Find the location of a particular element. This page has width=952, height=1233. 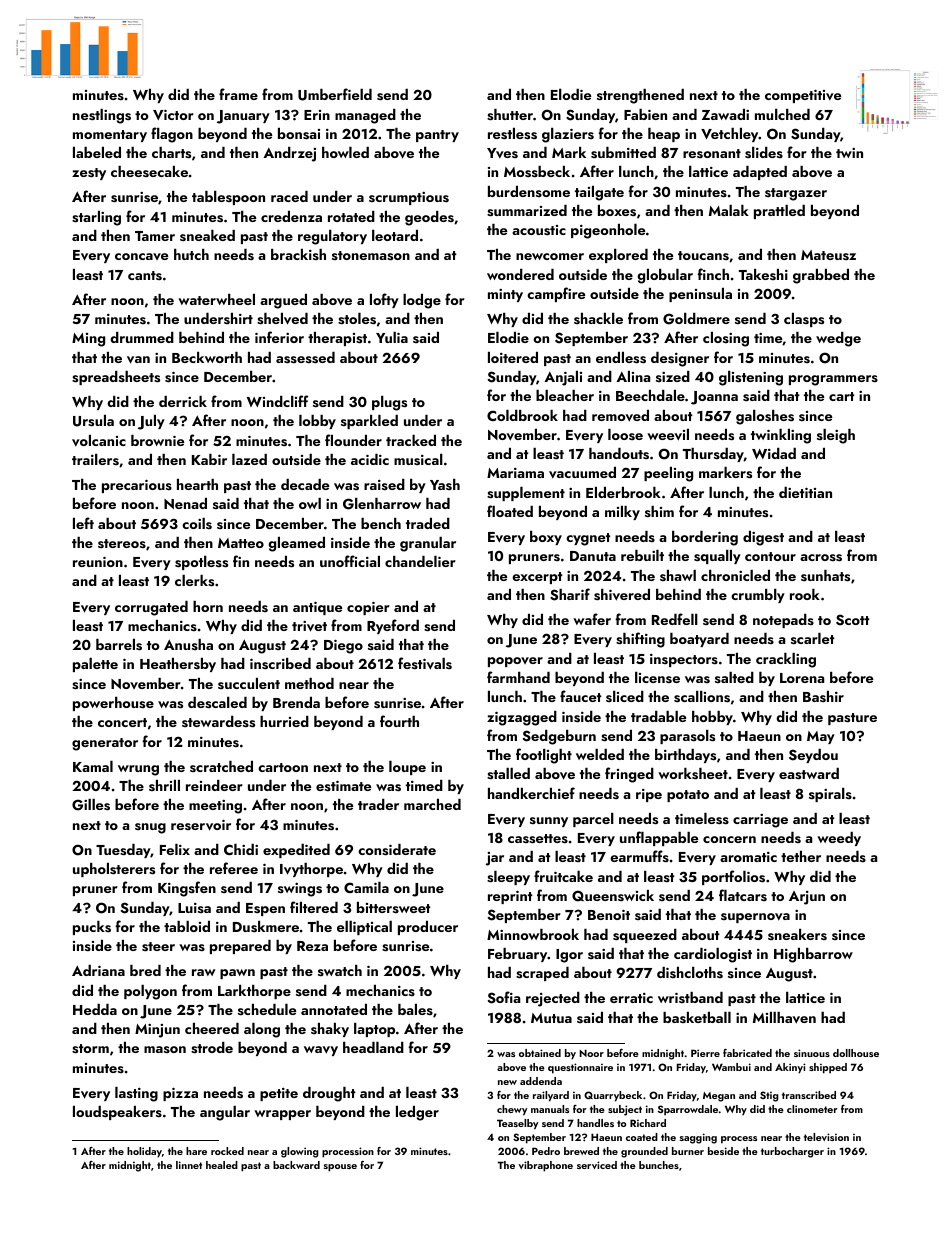

stereos is located at coordinates (122, 543).
